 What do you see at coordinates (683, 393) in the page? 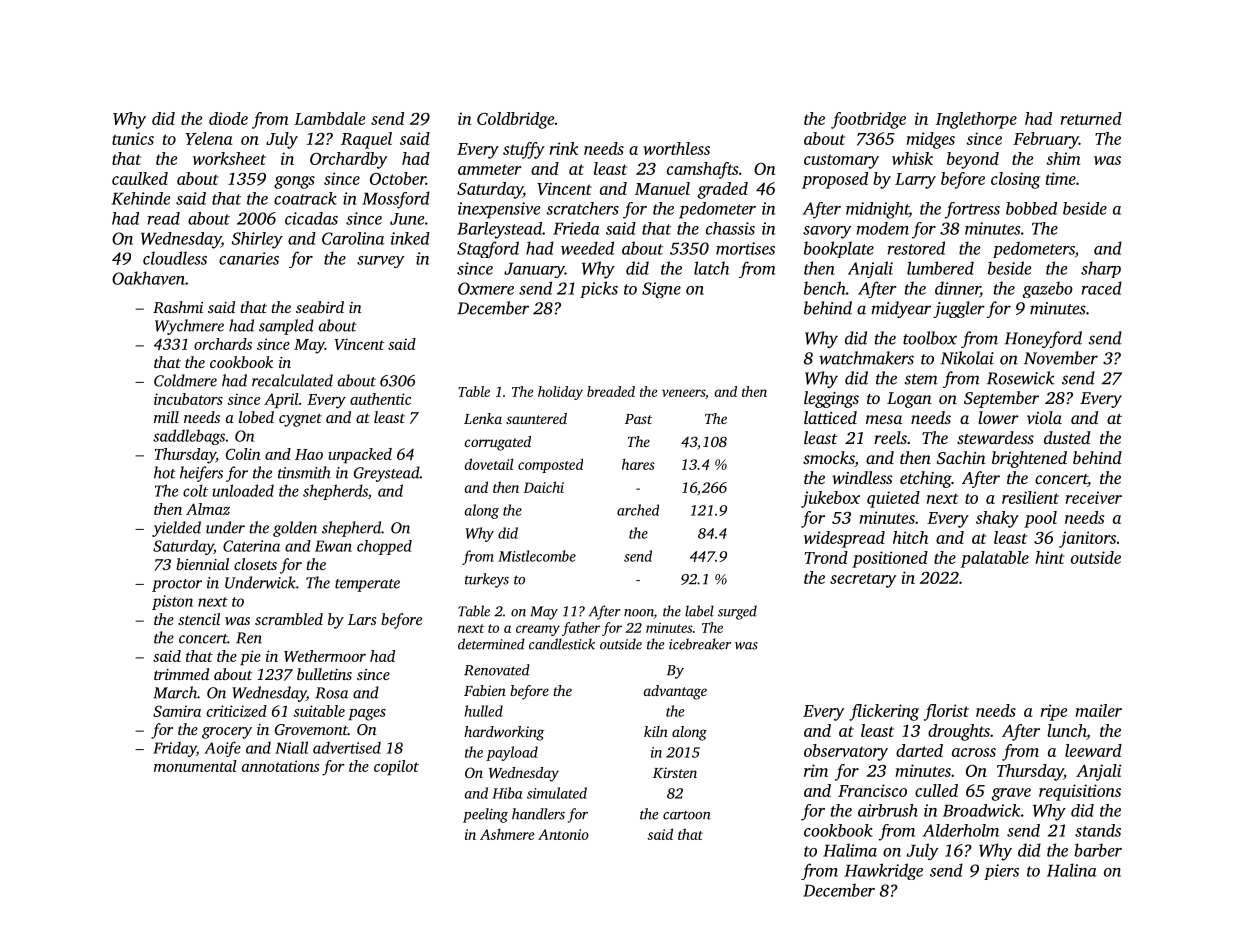
I see `veneers` at bounding box center [683, 393].
